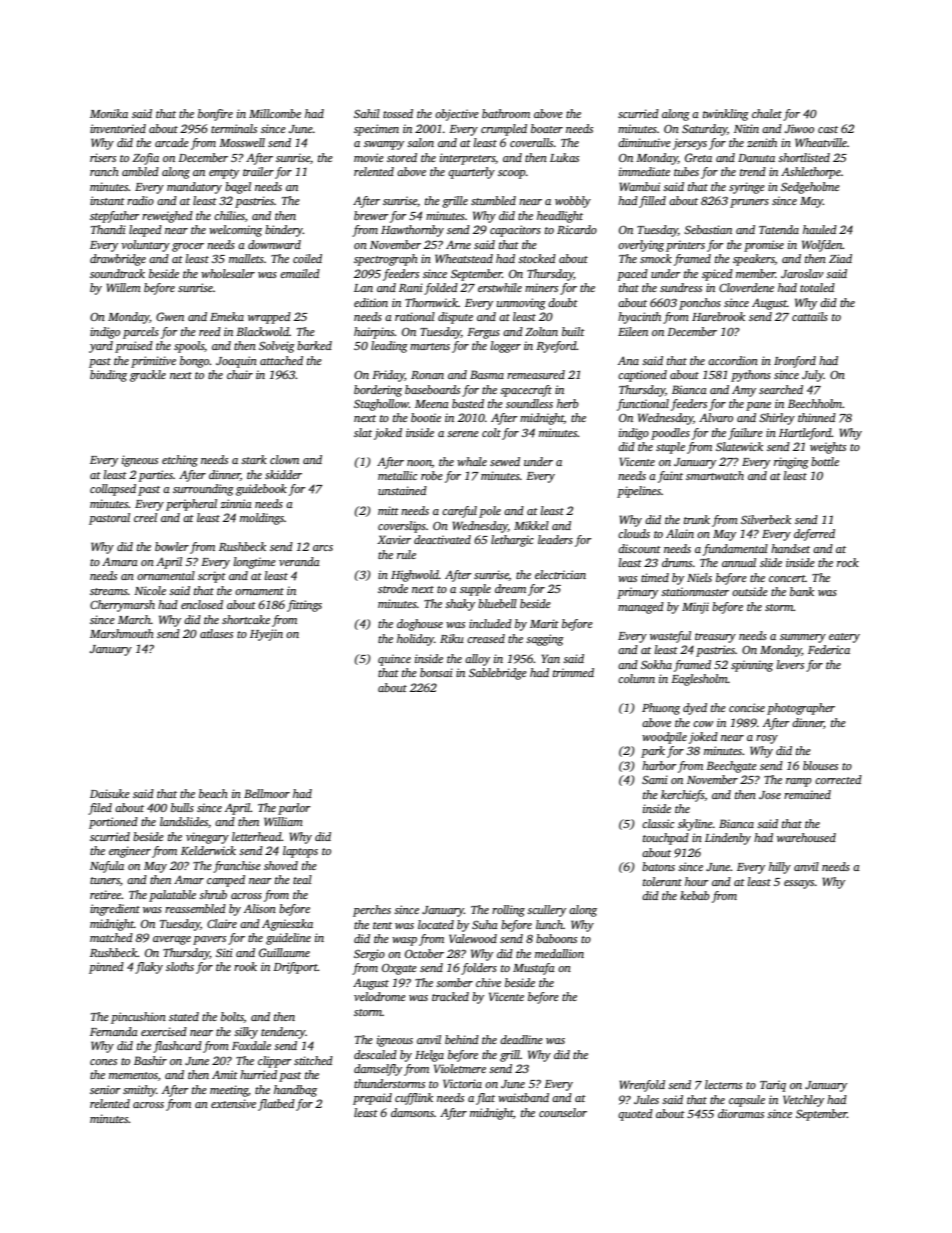 The width and height of the document is (952, 1233). Describe the element at coordinates (697, 881) in the document. I see `hour` at that location.
